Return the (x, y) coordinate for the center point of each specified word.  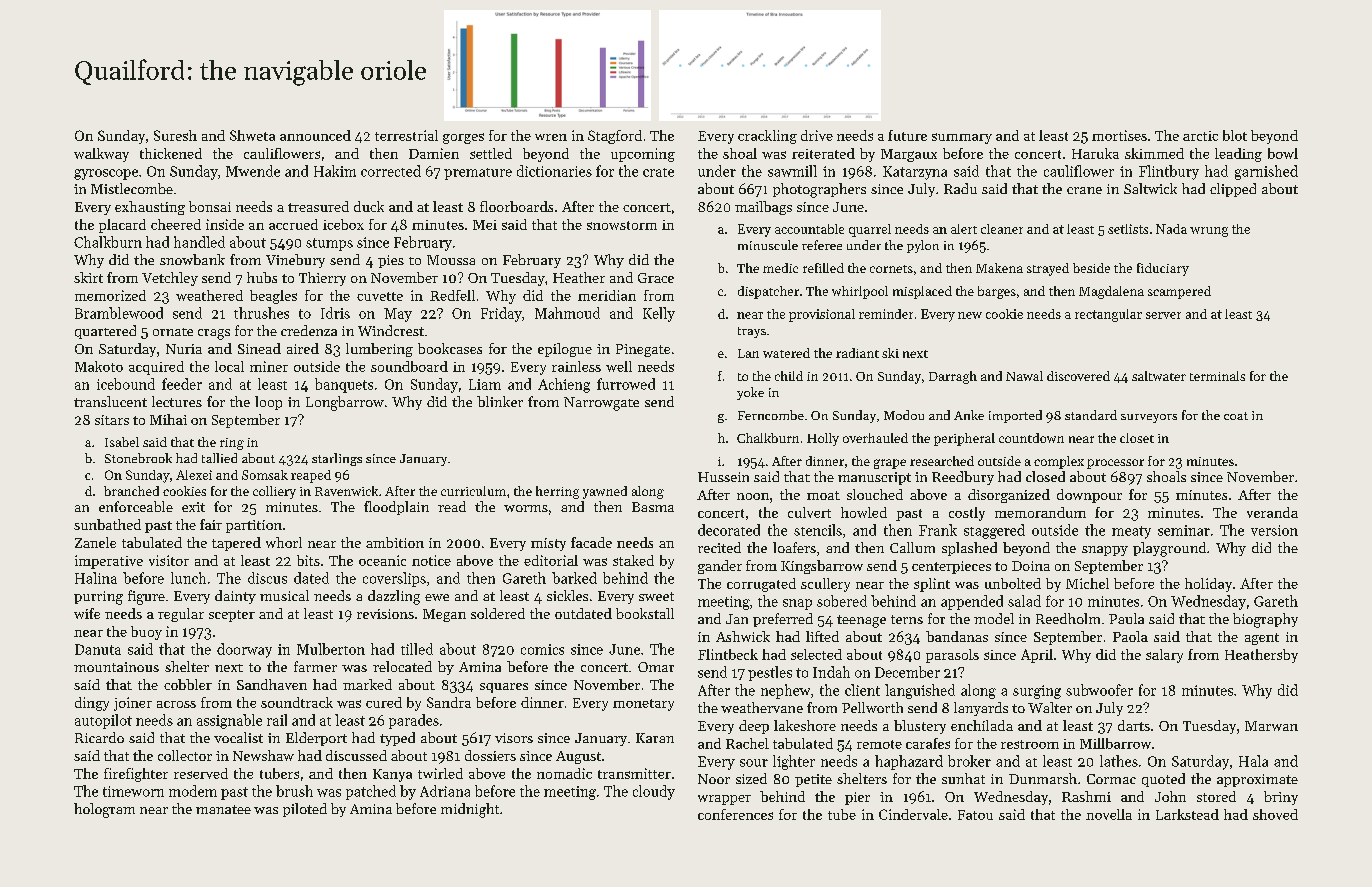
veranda (1272, 512)
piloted (305, 810)
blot (1235, 135)
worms (526, 508)
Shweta (252, 135)
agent (1262, 639)
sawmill (792, 171)
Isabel (122, 442)
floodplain (396, 508)
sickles (567, 595)
